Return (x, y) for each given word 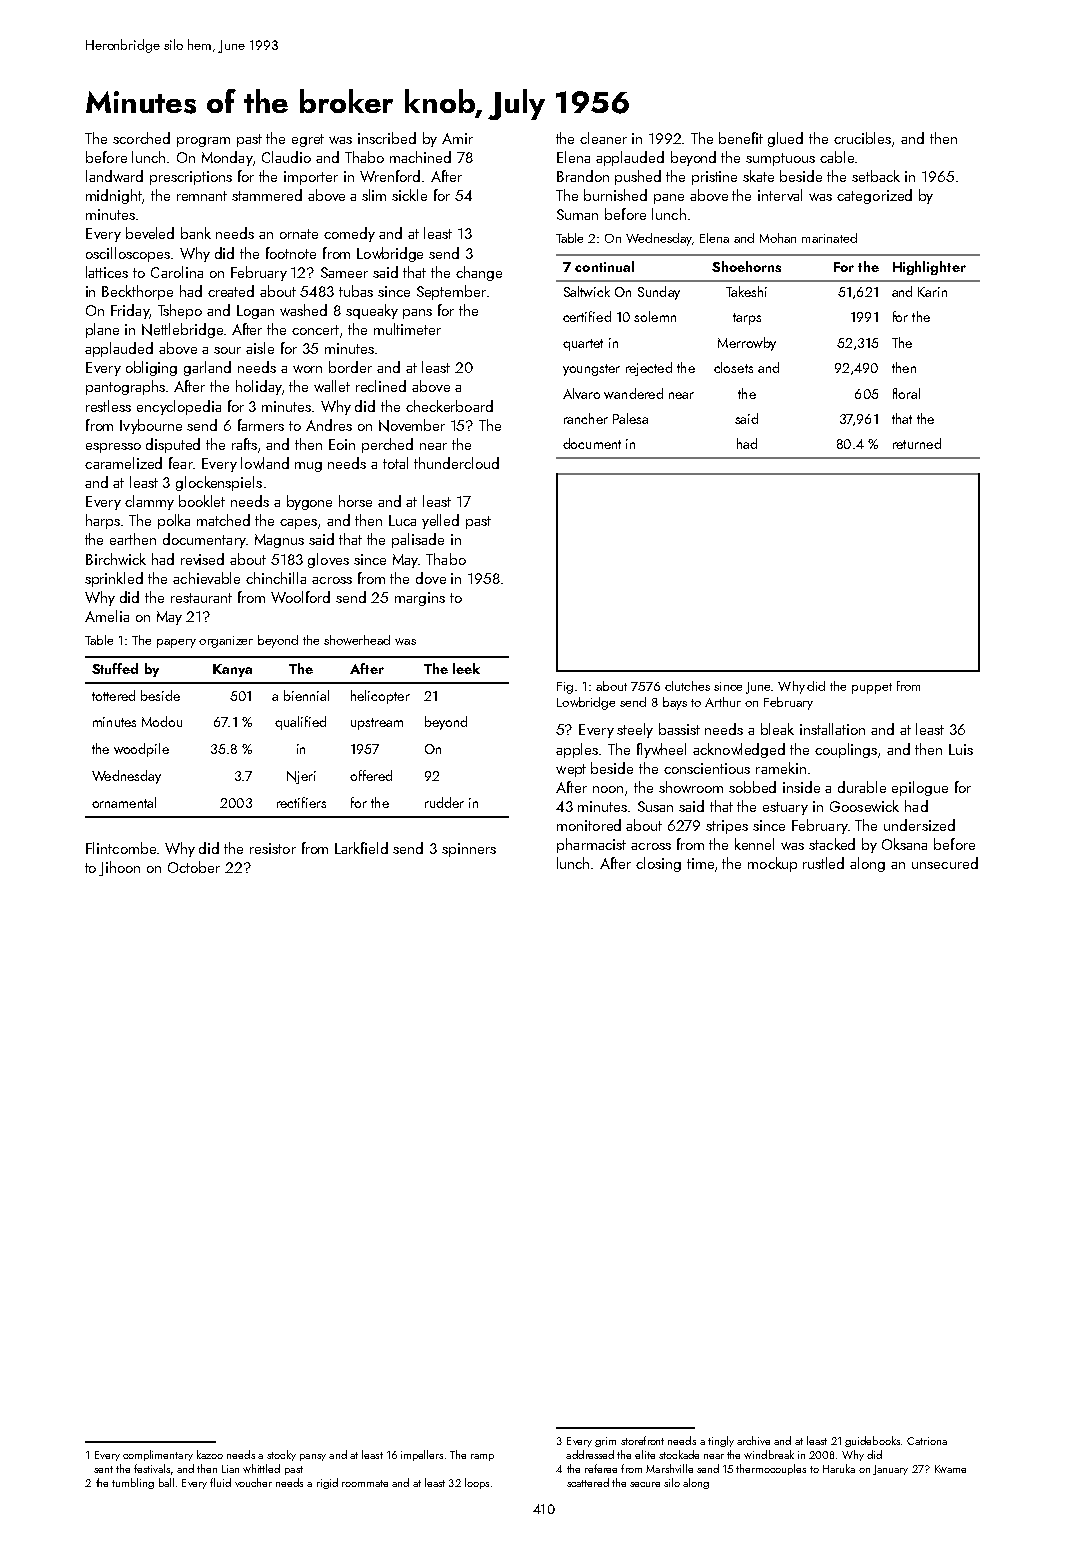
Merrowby (747, 344)
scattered (588, 1482)
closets (733, 367)
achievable (206, 578)
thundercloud (456, 463)
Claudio (286, 157)
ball (166, 1482)
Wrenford (390, 176)
